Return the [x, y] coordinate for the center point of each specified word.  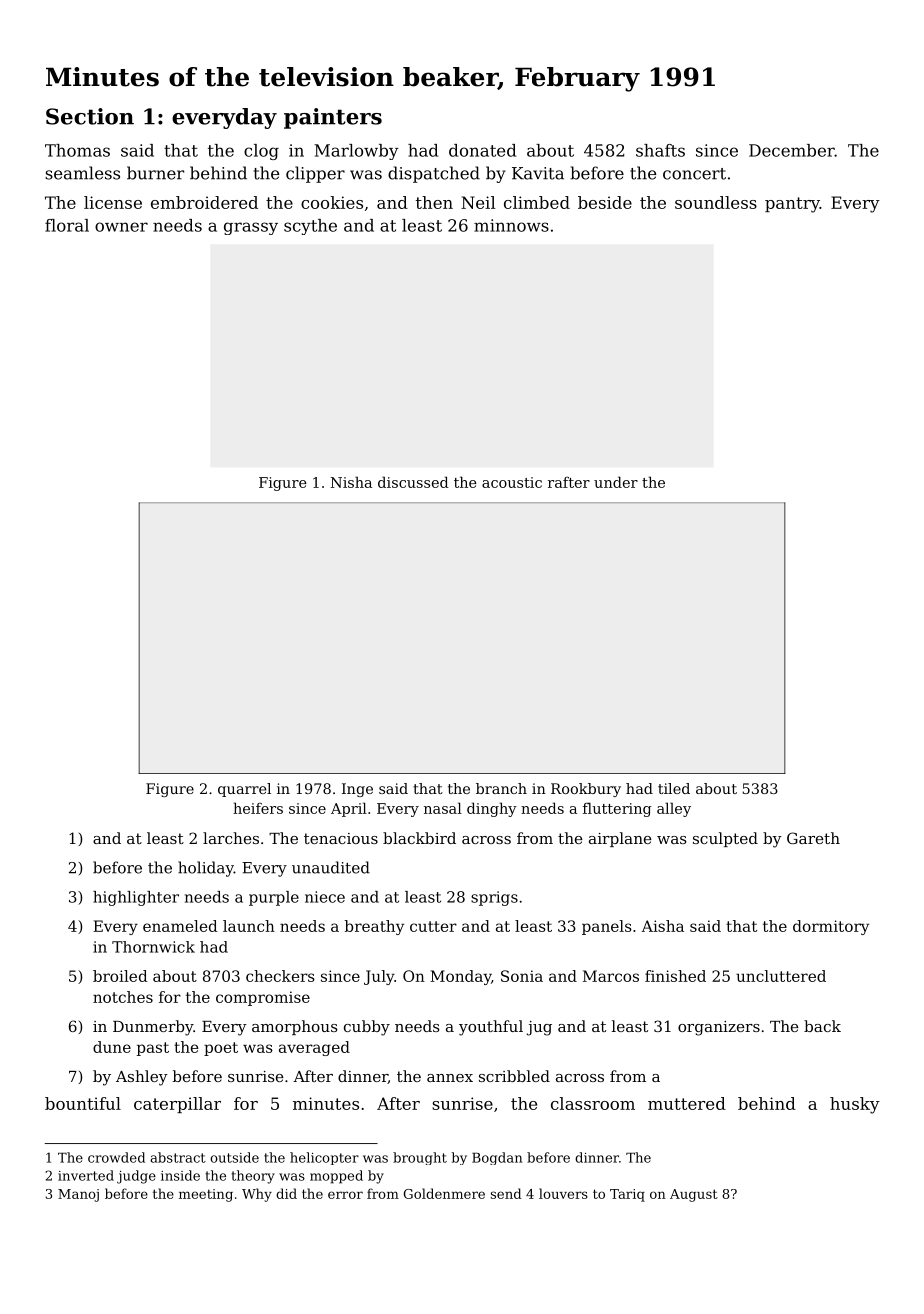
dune [112, 1047]
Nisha [351, 482]
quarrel [244, 790]
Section [90, 116]
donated [482, 150]
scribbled [514, 1076]
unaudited [331, 867]
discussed [413, 482]
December [792, 150]
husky [855, 1105]
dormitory [831, 927]
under [616, 482]
